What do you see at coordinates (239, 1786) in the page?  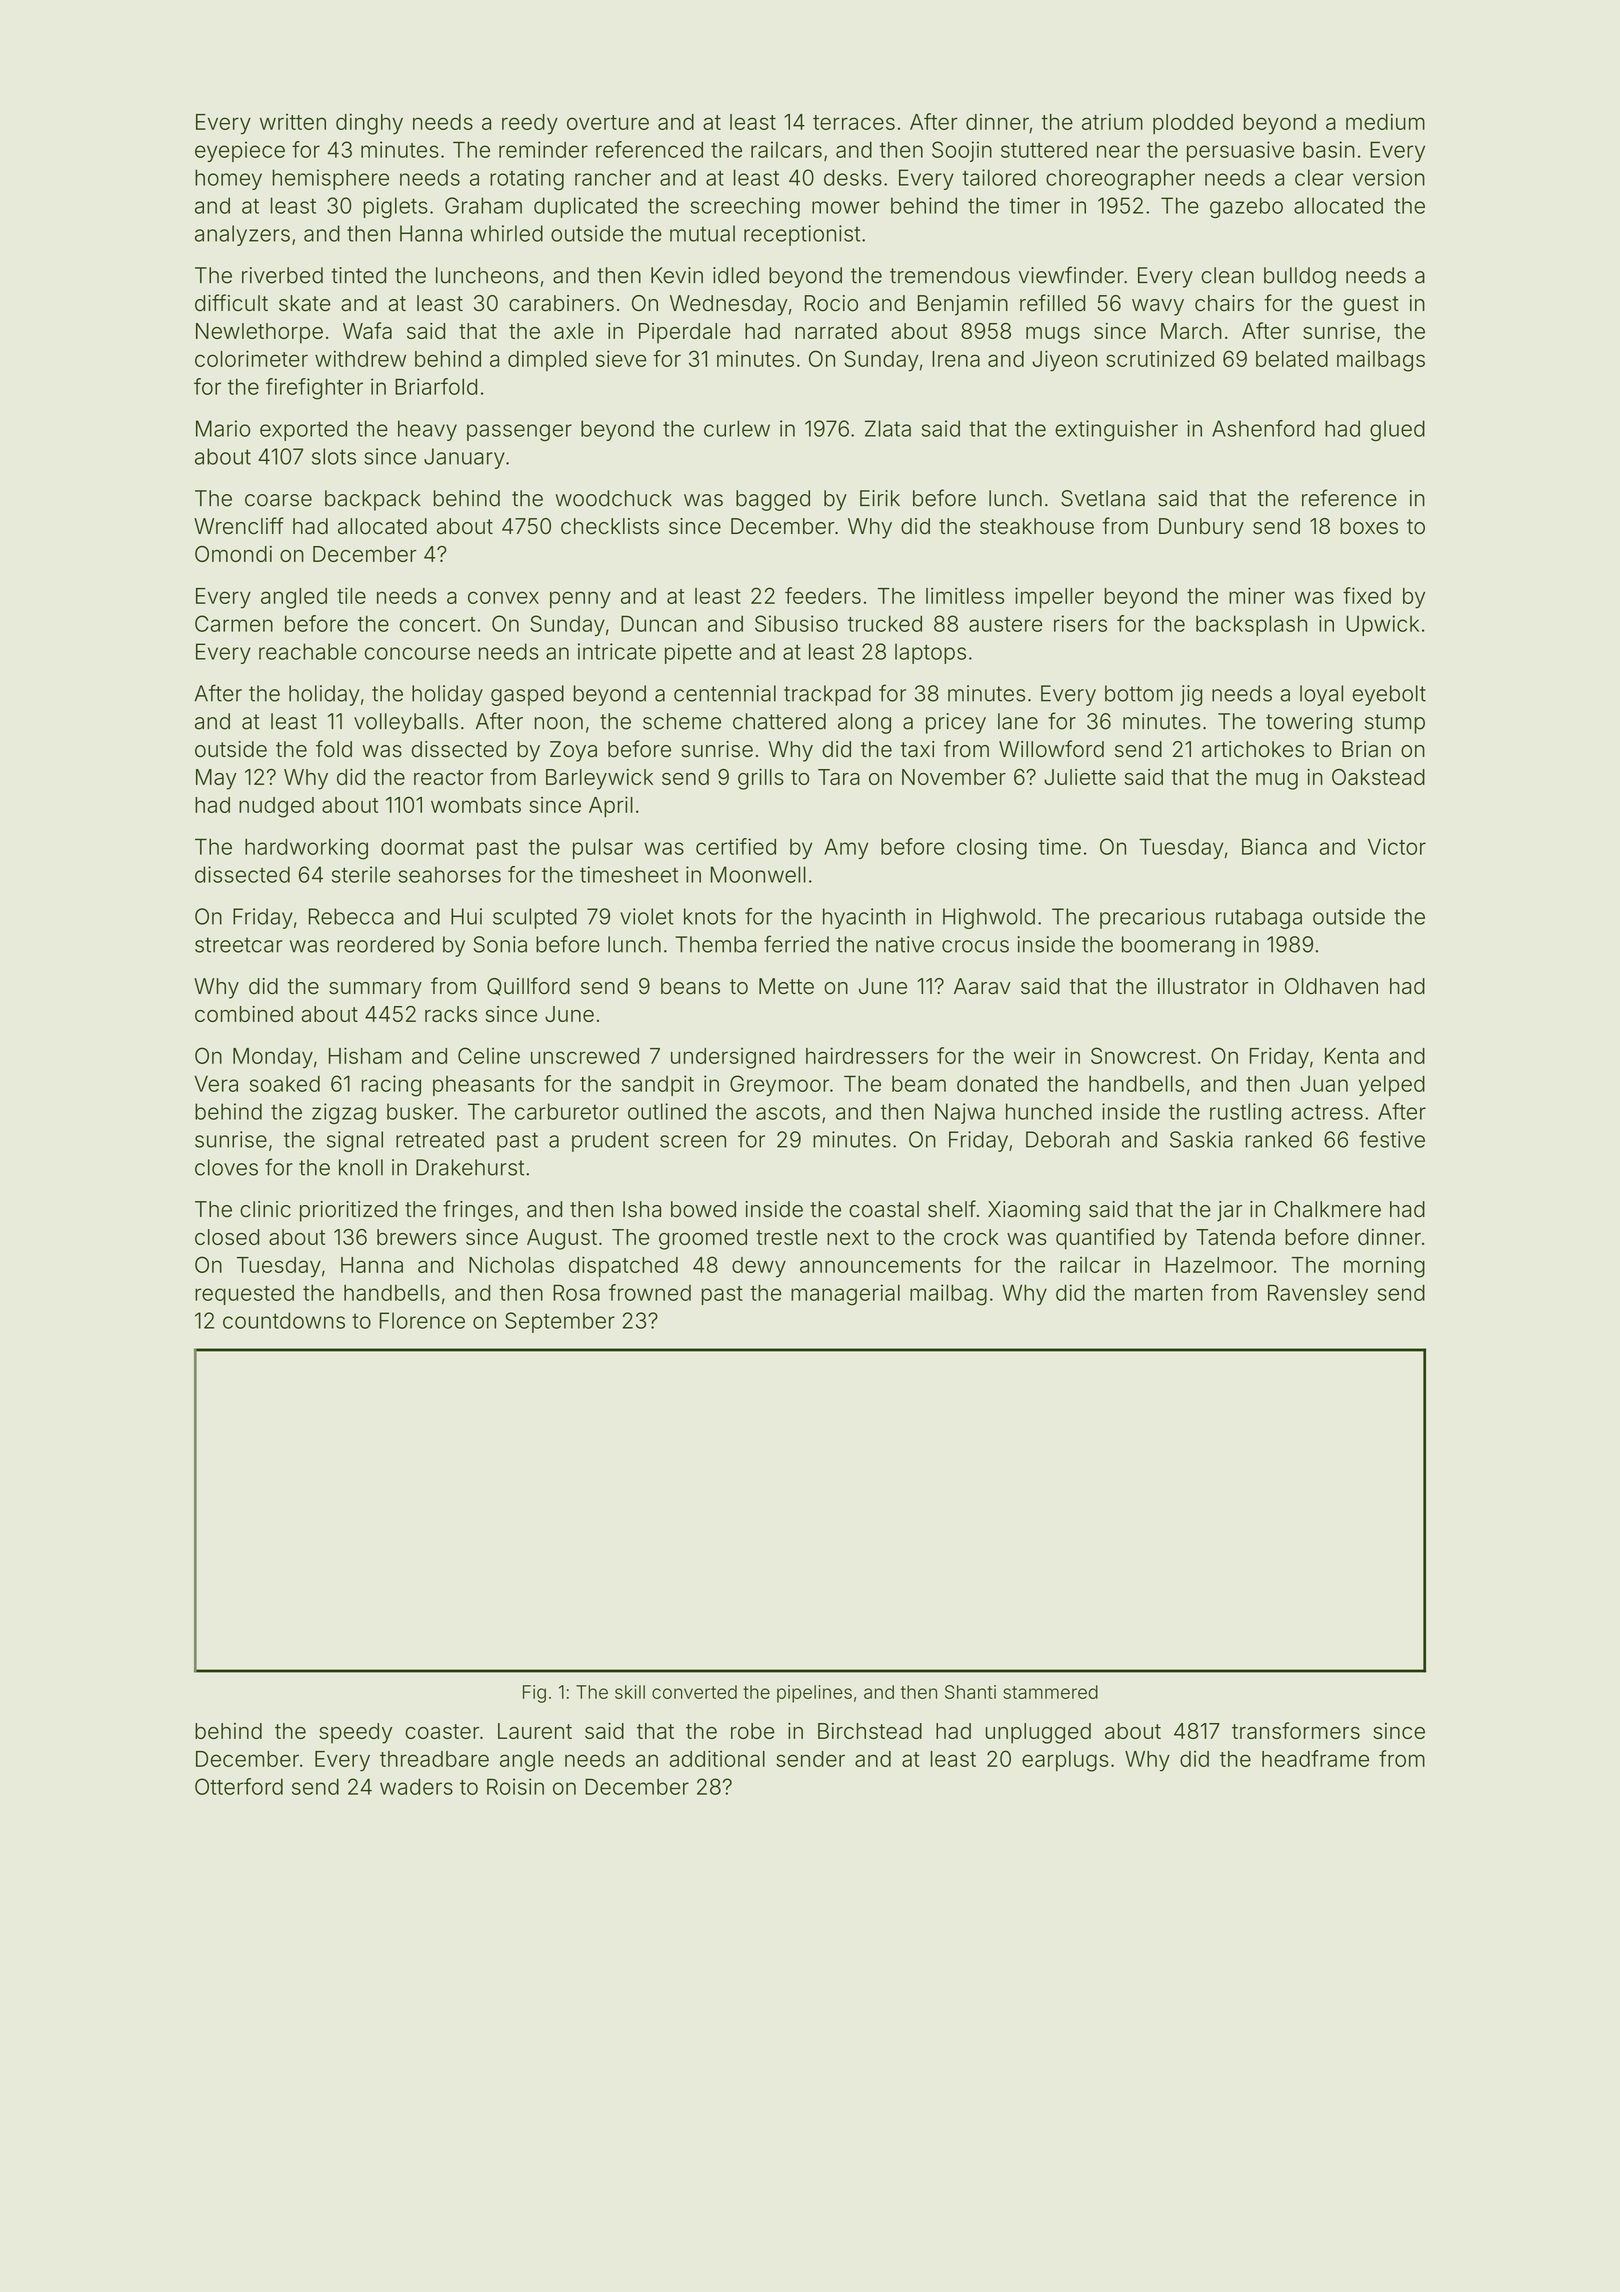 I see `Otterford` at bounding box center [239, 1786].
